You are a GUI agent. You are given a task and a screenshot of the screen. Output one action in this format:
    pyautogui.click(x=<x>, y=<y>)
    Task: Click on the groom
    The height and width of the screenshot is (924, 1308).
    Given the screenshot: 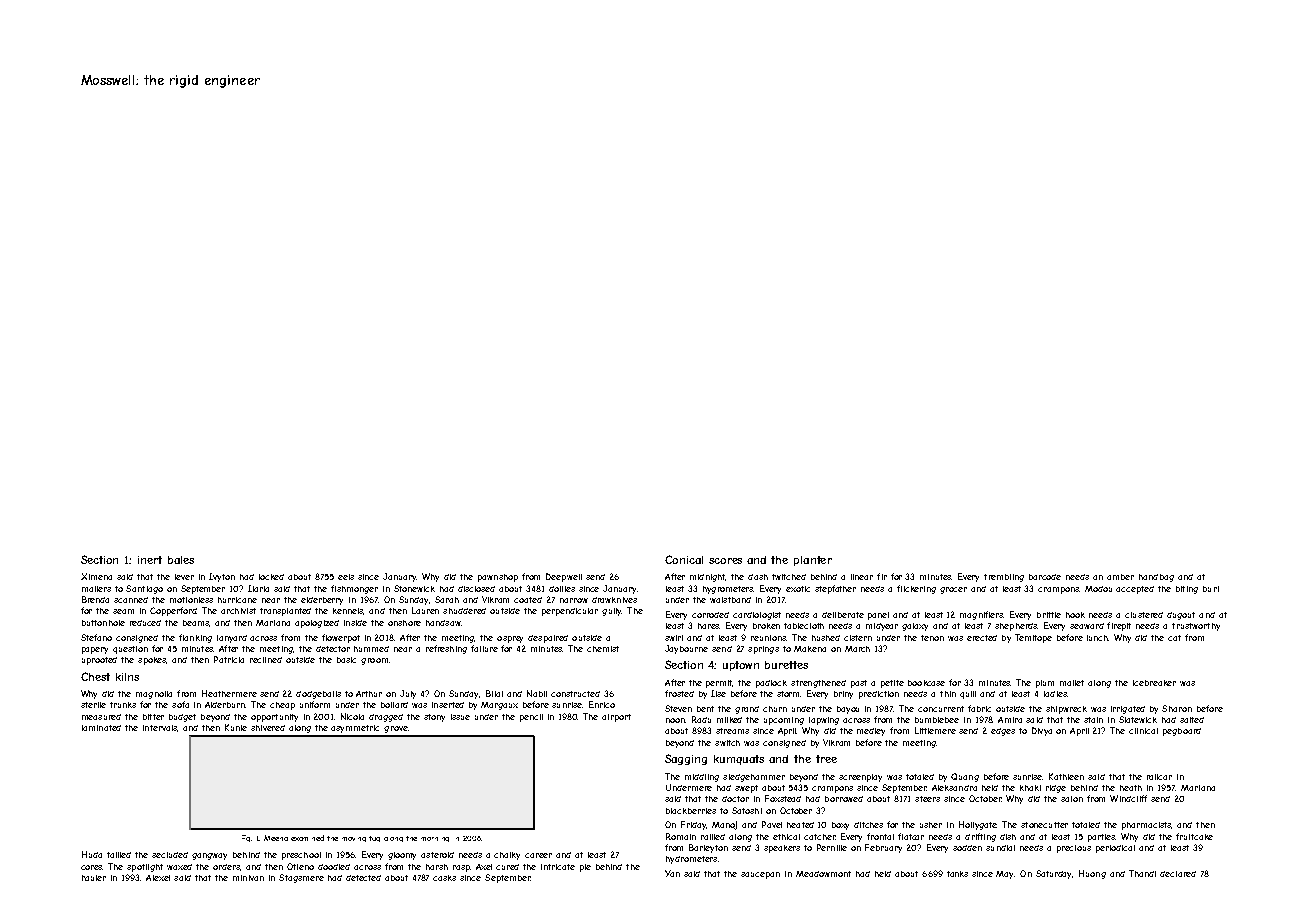 What is the action you would take?
    pyautogui.click(x=374, y=661)
